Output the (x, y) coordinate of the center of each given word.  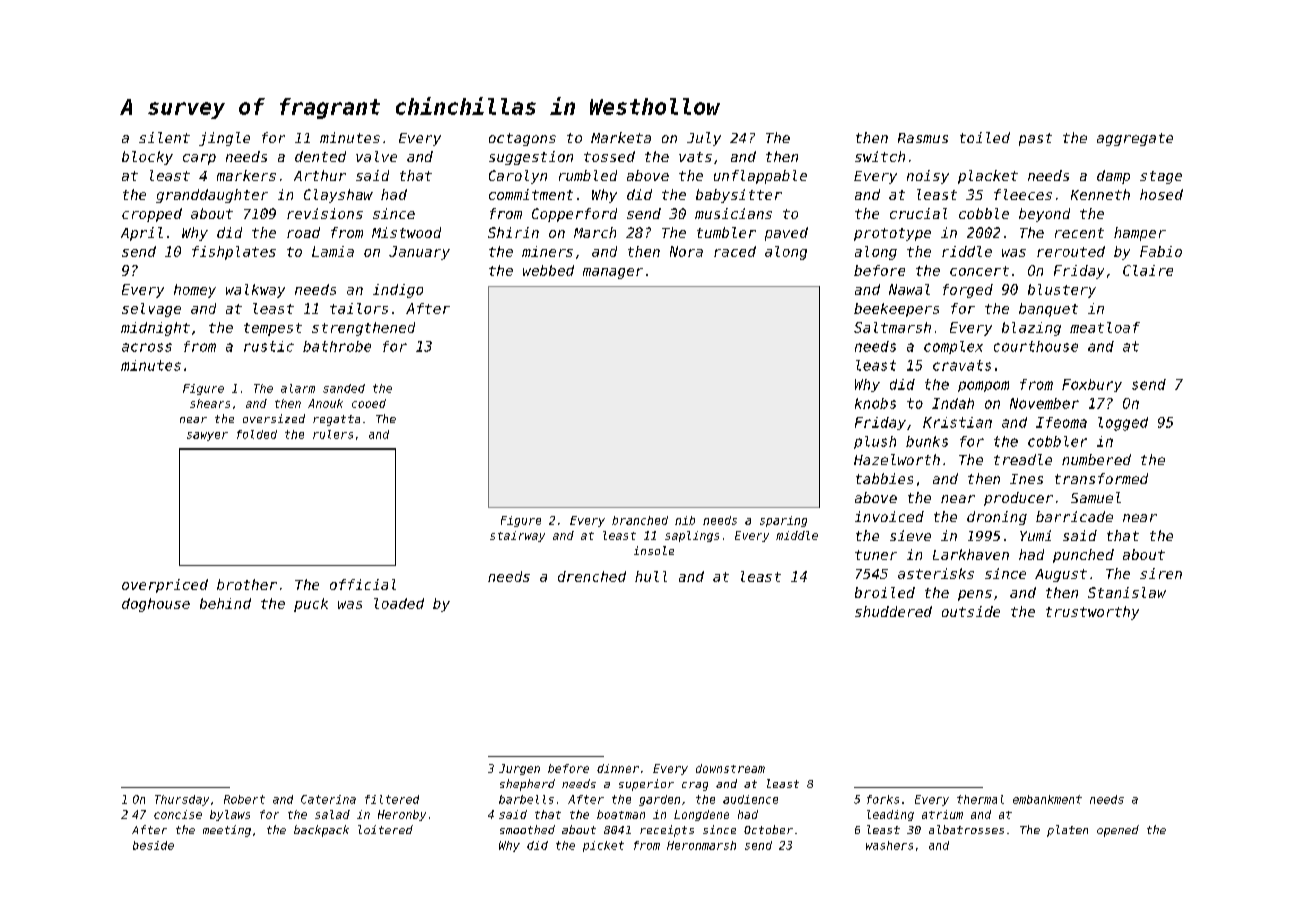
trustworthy (1092, 613)
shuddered (893, 611)
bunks (927, 441)
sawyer (207, 436)
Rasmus (923, 138)
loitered (385, 829)
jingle (224, 139)
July (704, 139)
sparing (783, 521)
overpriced (165, 586)
